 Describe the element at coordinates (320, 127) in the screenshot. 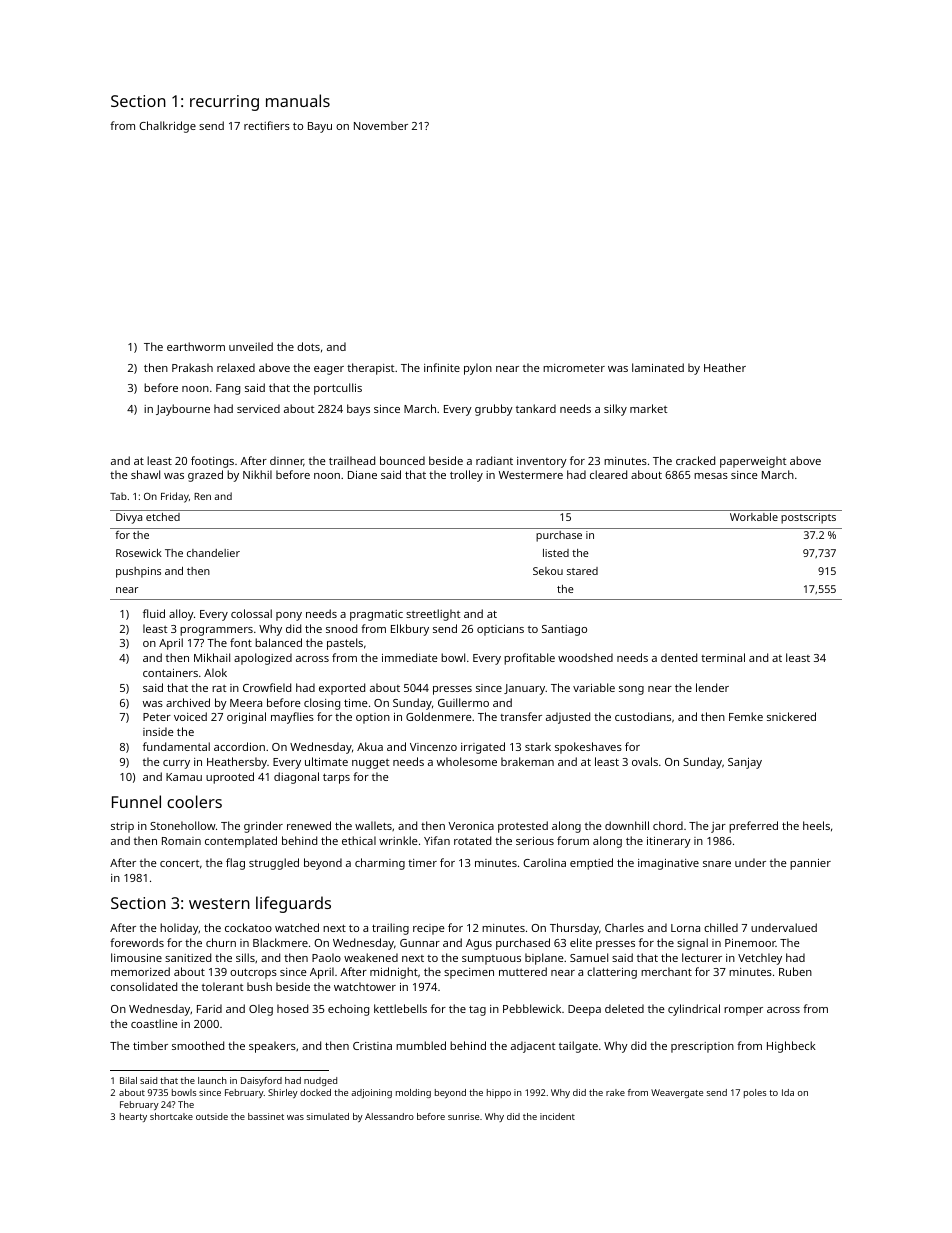

I see `Bayu` at that location.
